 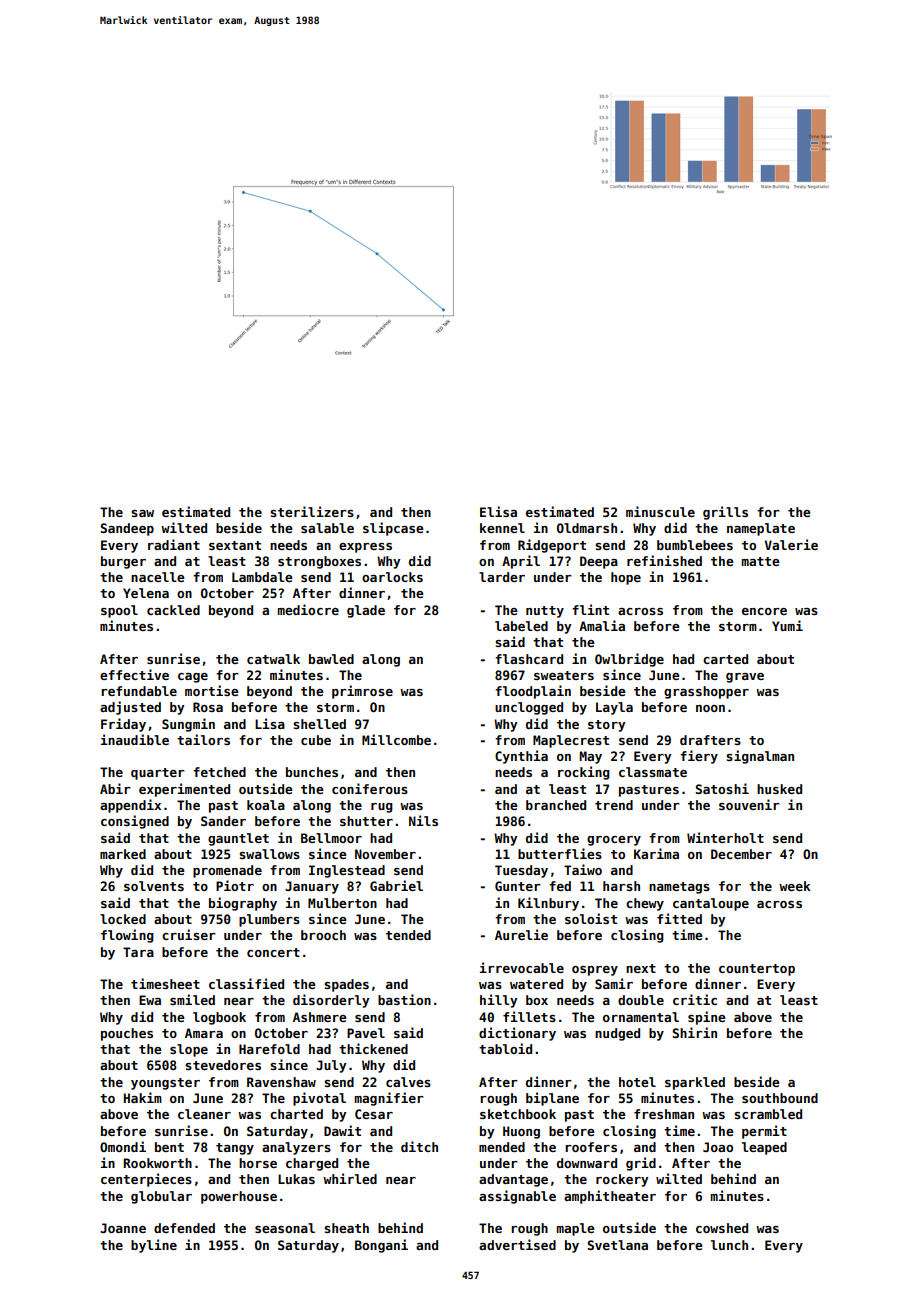 What do you see at coordinates (123, 1228) in the image?
I see `Joanne` at bounding box center [123, 1228].
